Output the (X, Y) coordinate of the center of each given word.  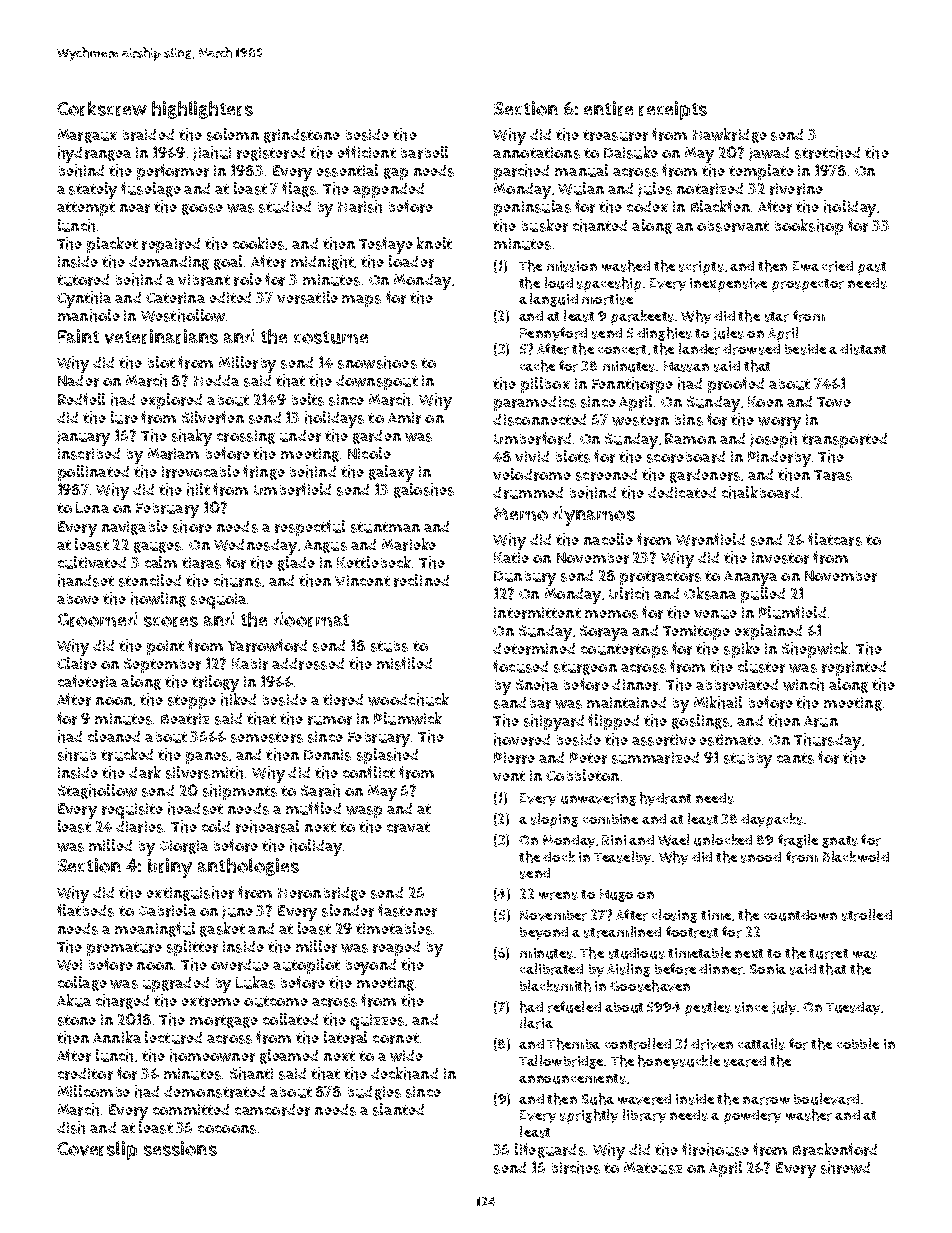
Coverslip (97, 1150)
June (237, 912)
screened (606, 475)
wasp (364, 812)
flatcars (835, 539)
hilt (198, 489)
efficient (367, 152)
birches (576, 1167)
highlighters (202, 110)
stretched (827, 152)
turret (828, 954)
